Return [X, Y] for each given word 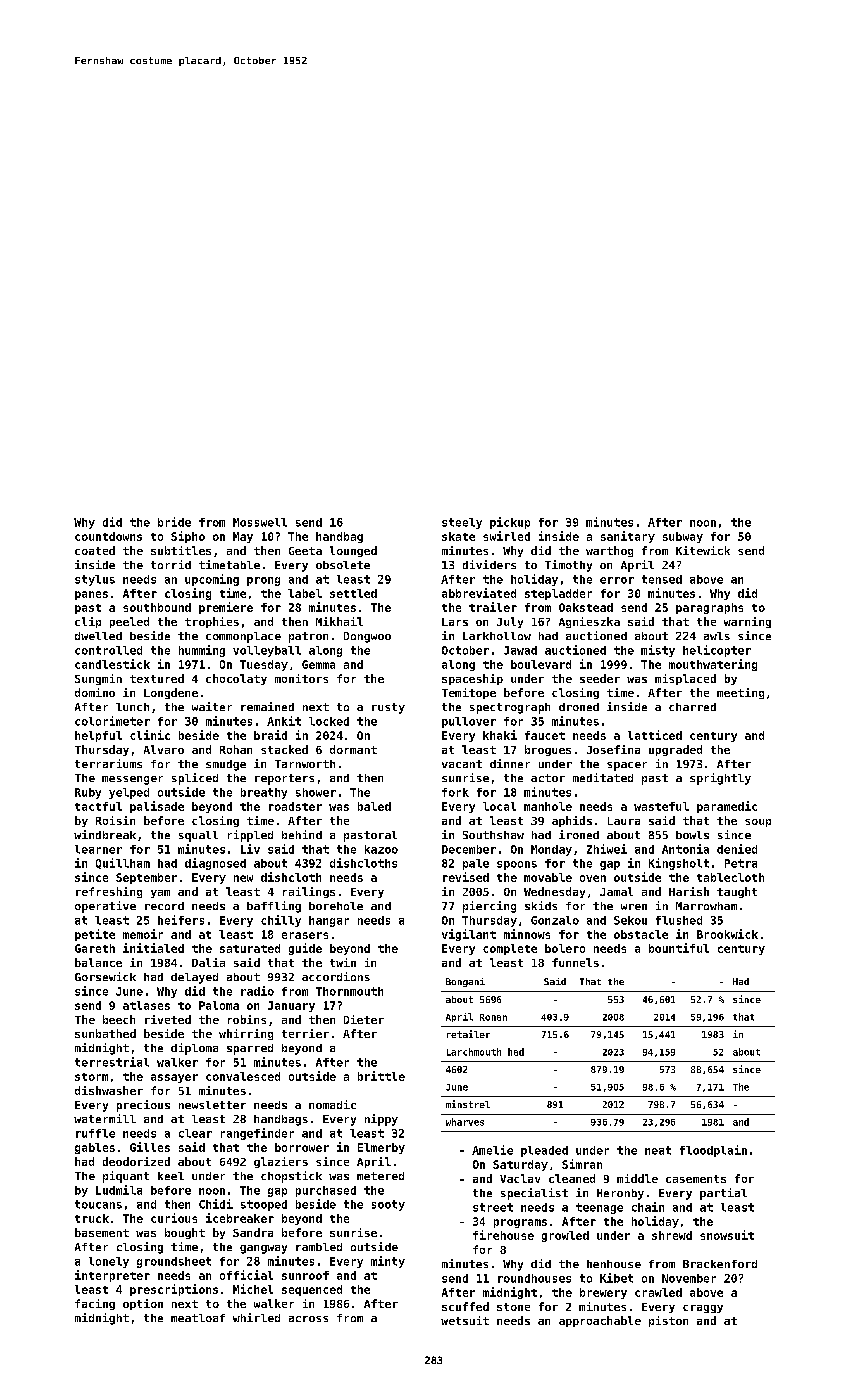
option [143, 1304]
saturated [250, 948]
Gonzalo [555, 920]
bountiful [679, 948]
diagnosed [215, 864]
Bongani [465, 982]
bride [174, 522]
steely [462, 523]
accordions [336, 976]
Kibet [616, 1278]
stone [513, 1307]
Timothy [568, 566]
